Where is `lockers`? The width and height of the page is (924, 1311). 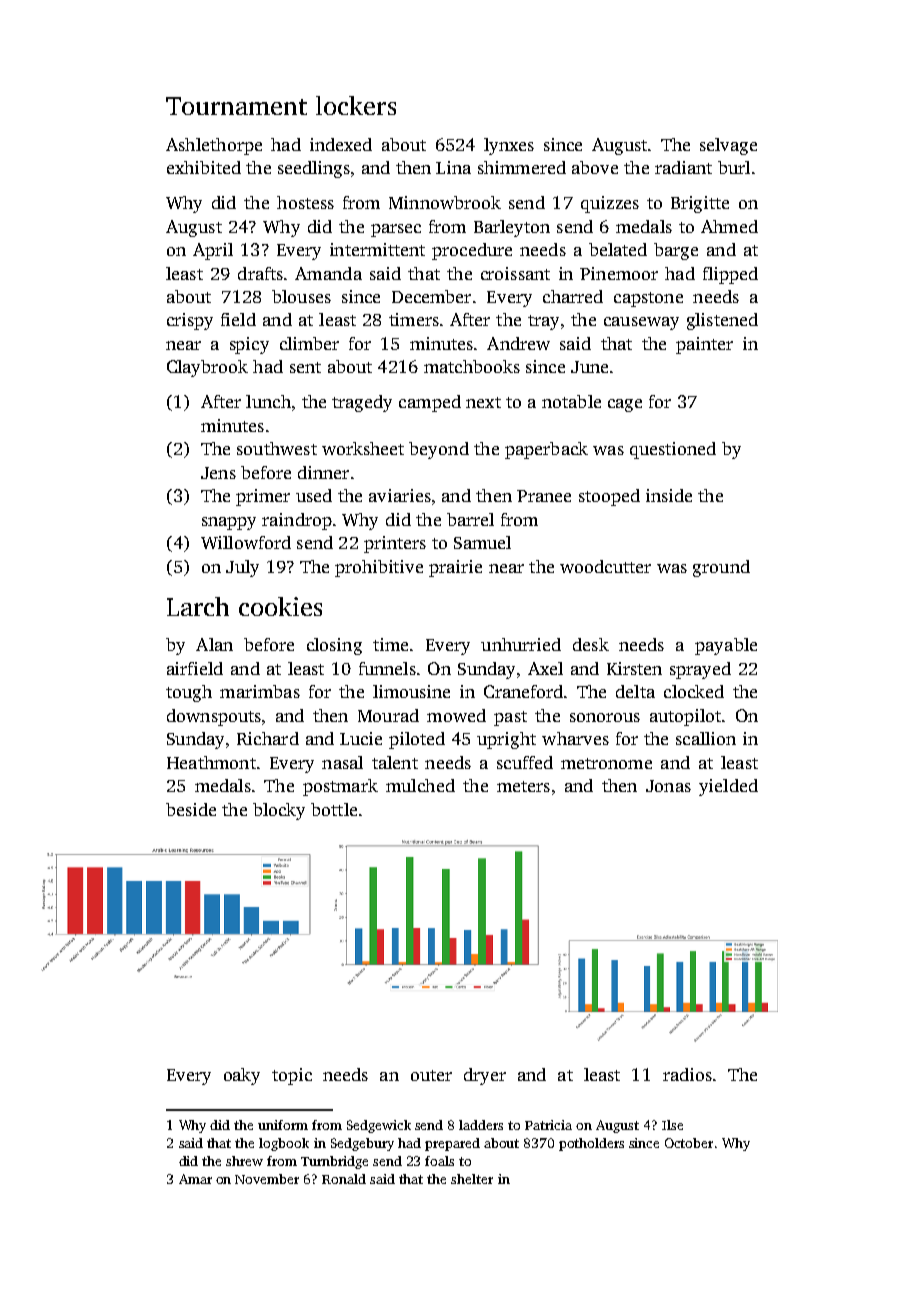 lockers is located at coordinates (356, 105).
